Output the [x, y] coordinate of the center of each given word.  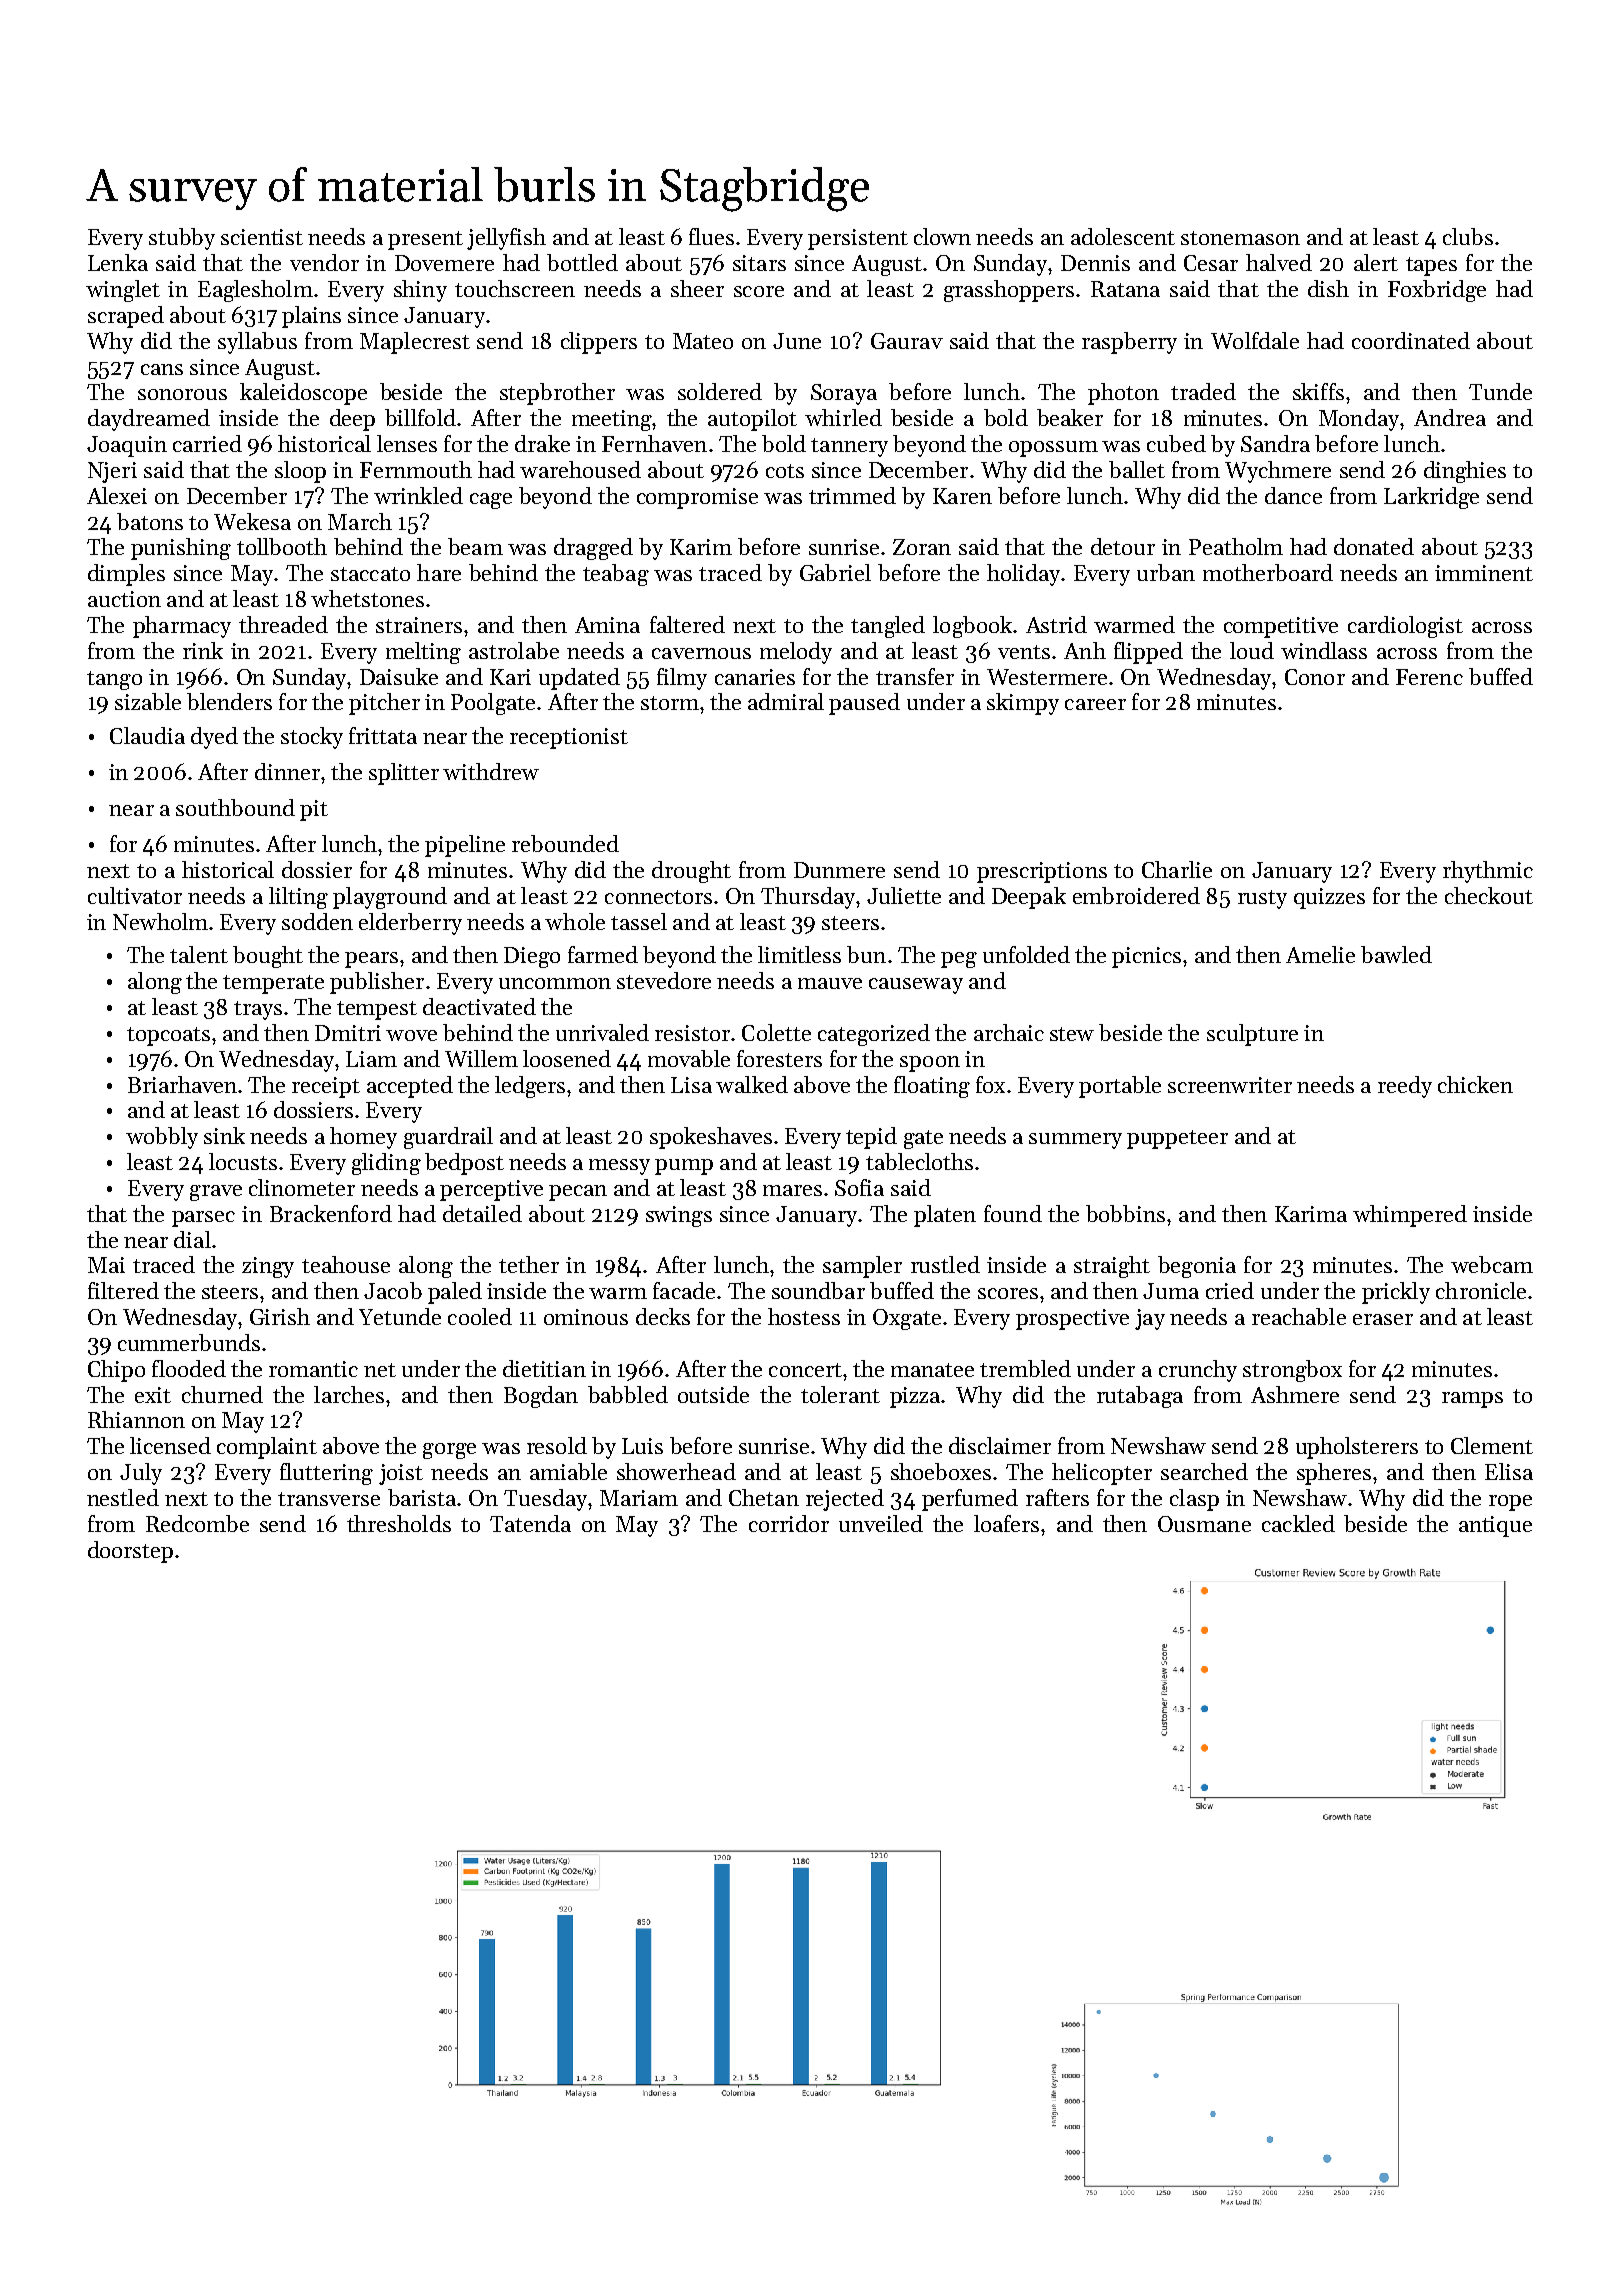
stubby [182, 239]
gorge [449, 1451]
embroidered [1136, 895]
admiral [786, 701]
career [1095, 704]
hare [439, 572]
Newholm [160, 921]
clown [942, 236]
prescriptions [1042, 872]
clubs [1468, 236]
